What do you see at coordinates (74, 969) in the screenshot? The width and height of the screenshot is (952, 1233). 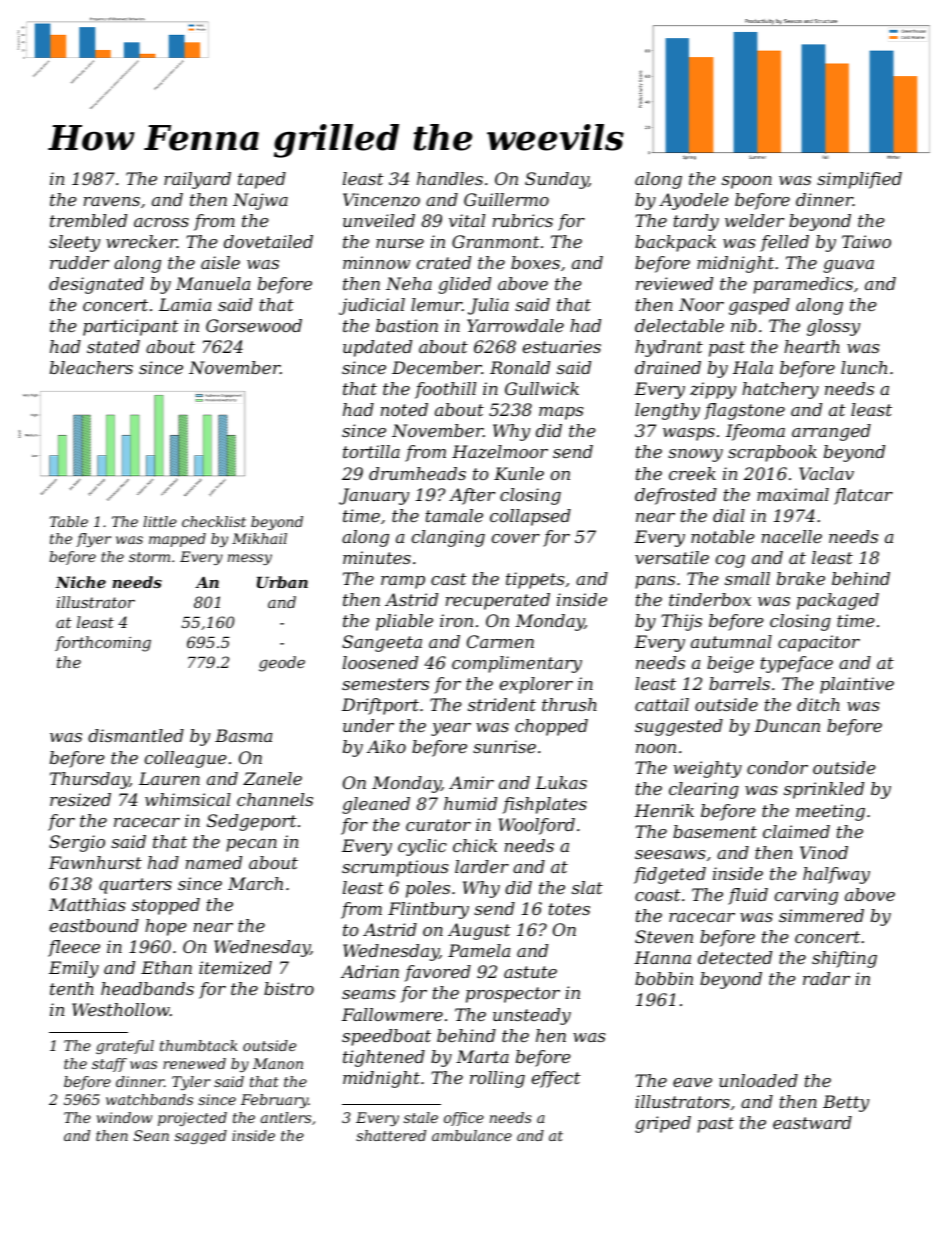 I see `Emily` at bounding box center [74, 969].
